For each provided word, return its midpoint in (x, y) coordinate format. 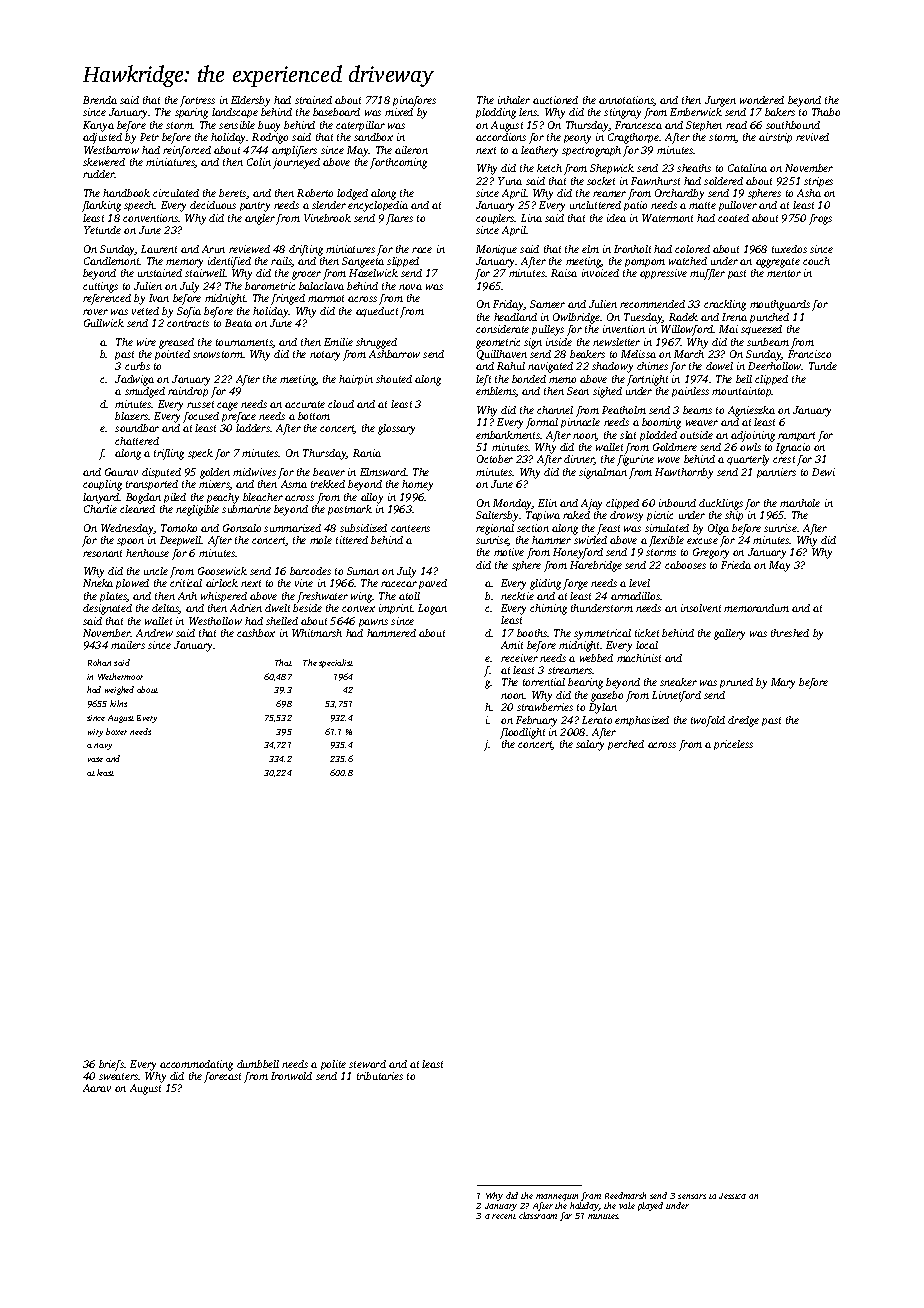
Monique (496, 250)
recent (504, 1216)
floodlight (522, 733)
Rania (367, 453)
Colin (259, 162)
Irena (734, 317)
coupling (102, 485)
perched (626, 745)
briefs (111, 1065)
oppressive (663, 274)
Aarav (97, 1088)
